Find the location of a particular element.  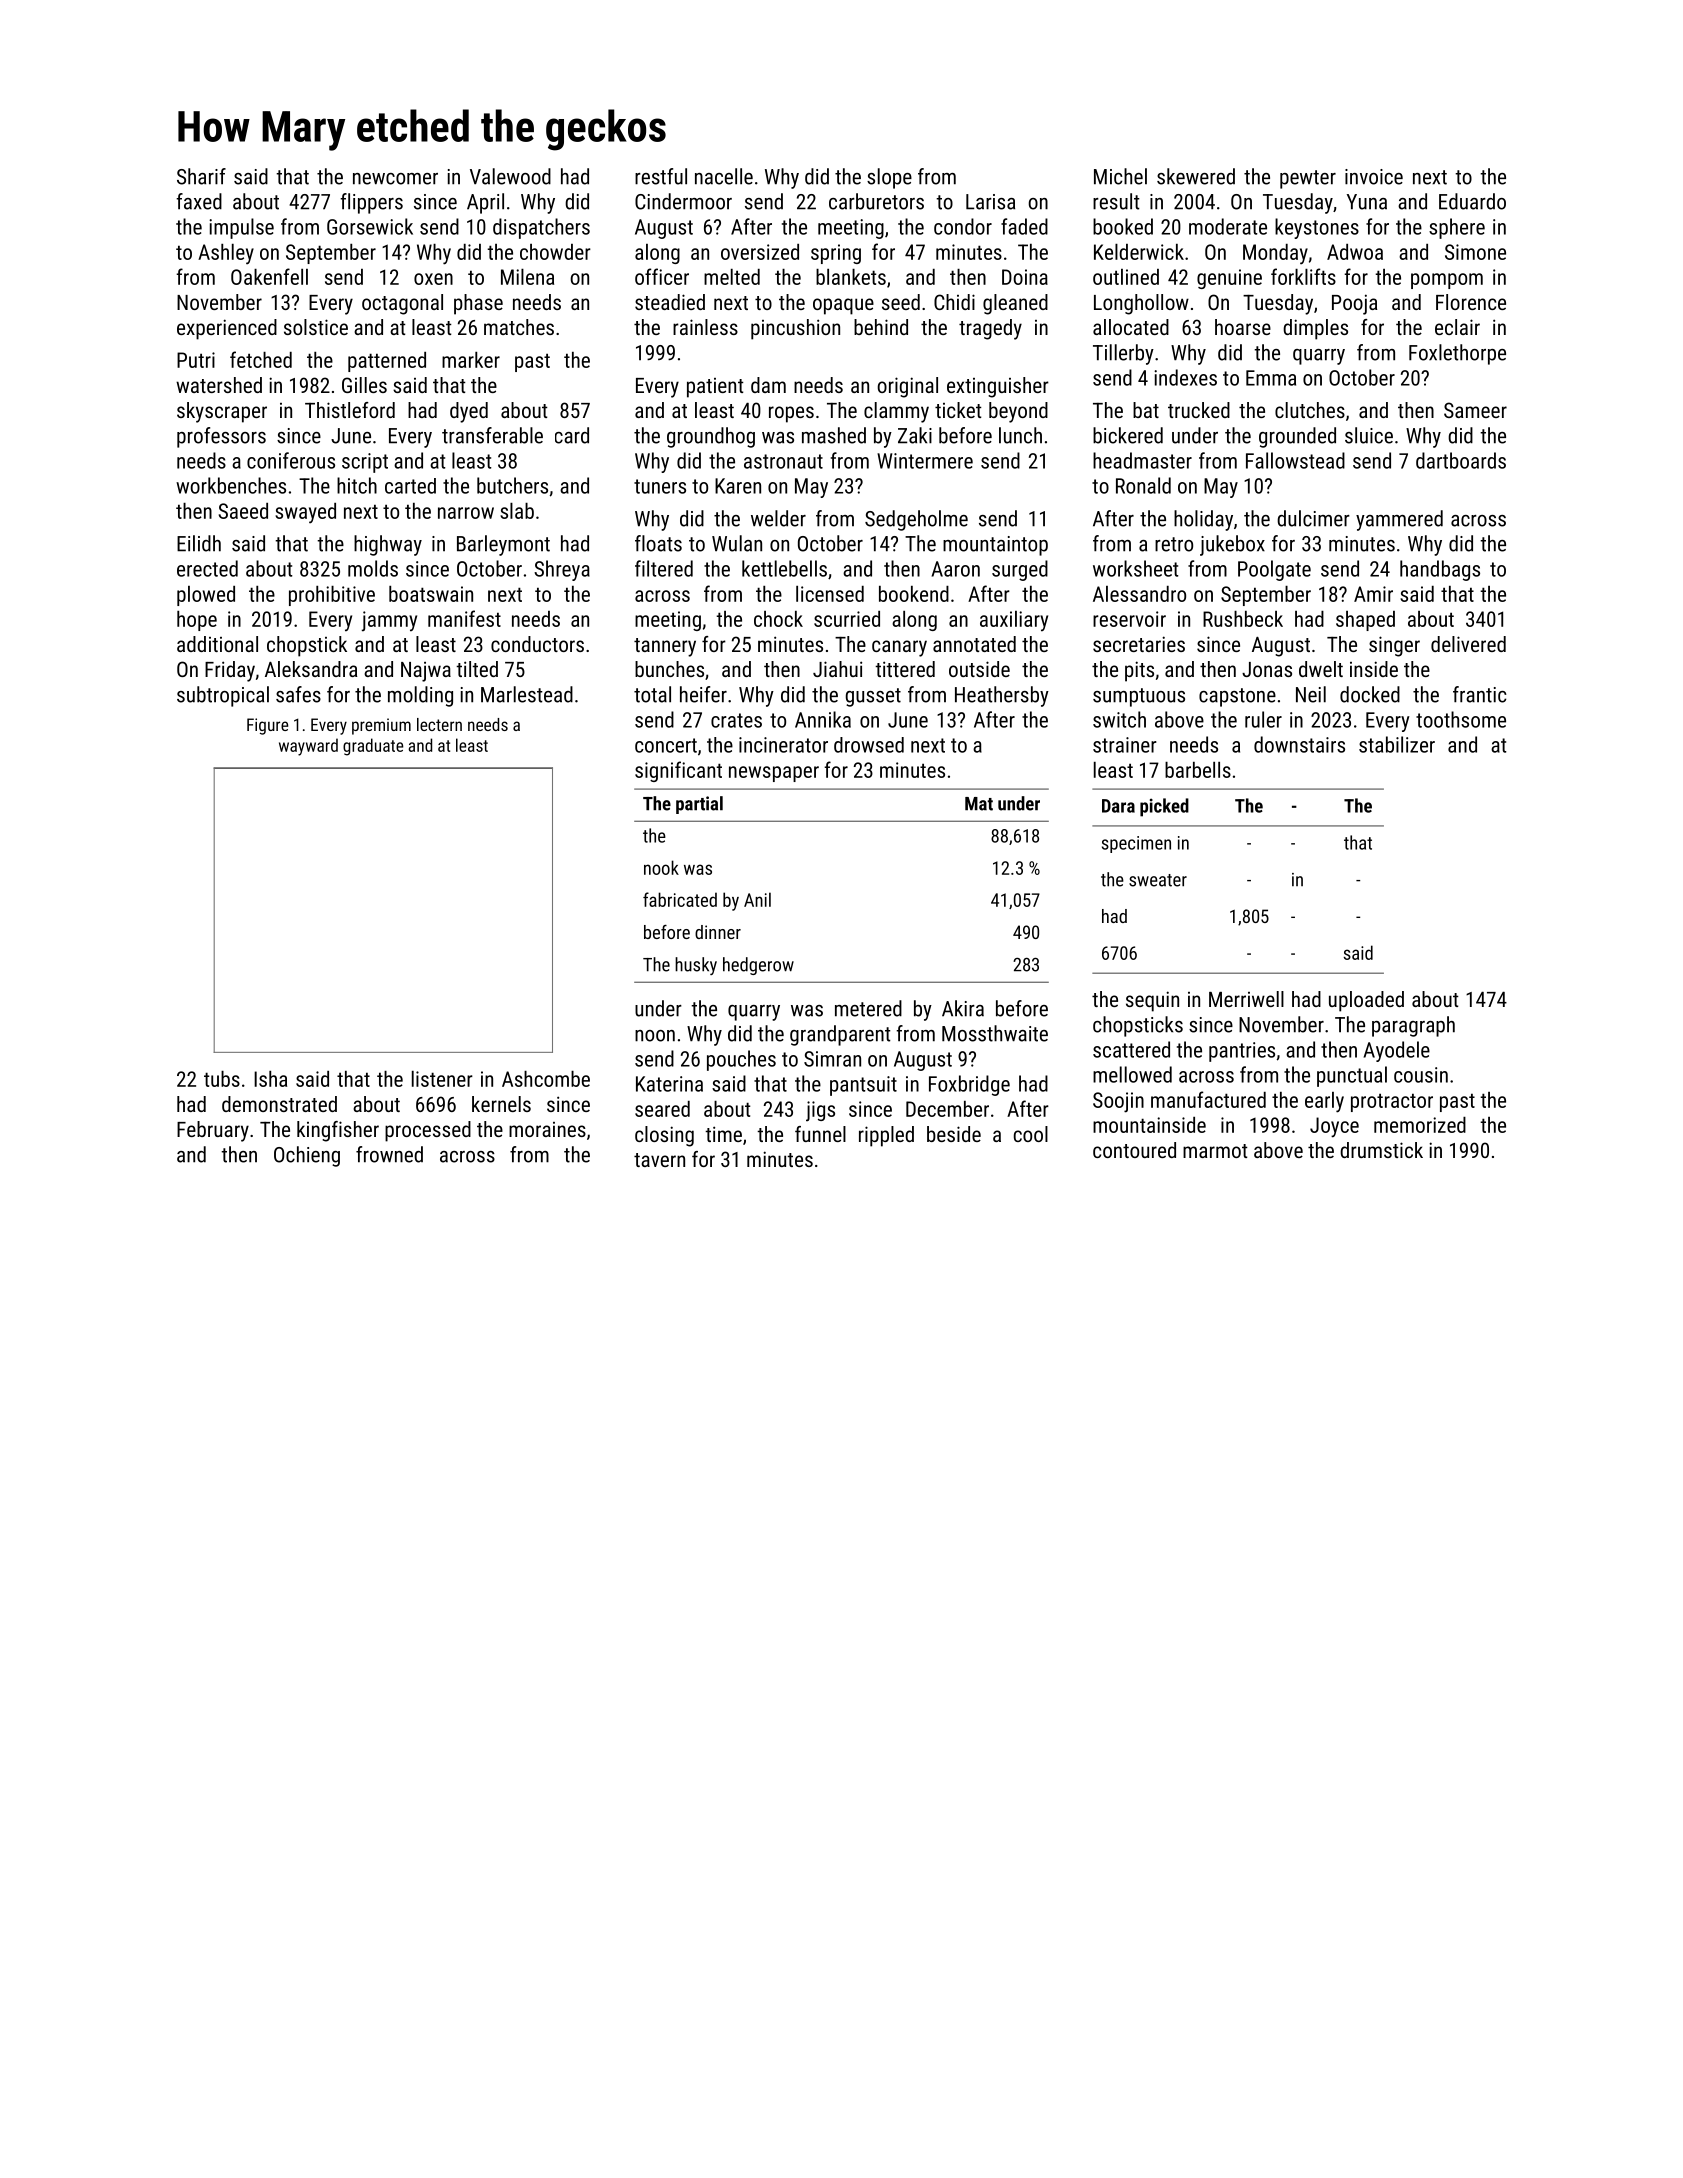

Yuna is located at coordinates (1367, 202).
